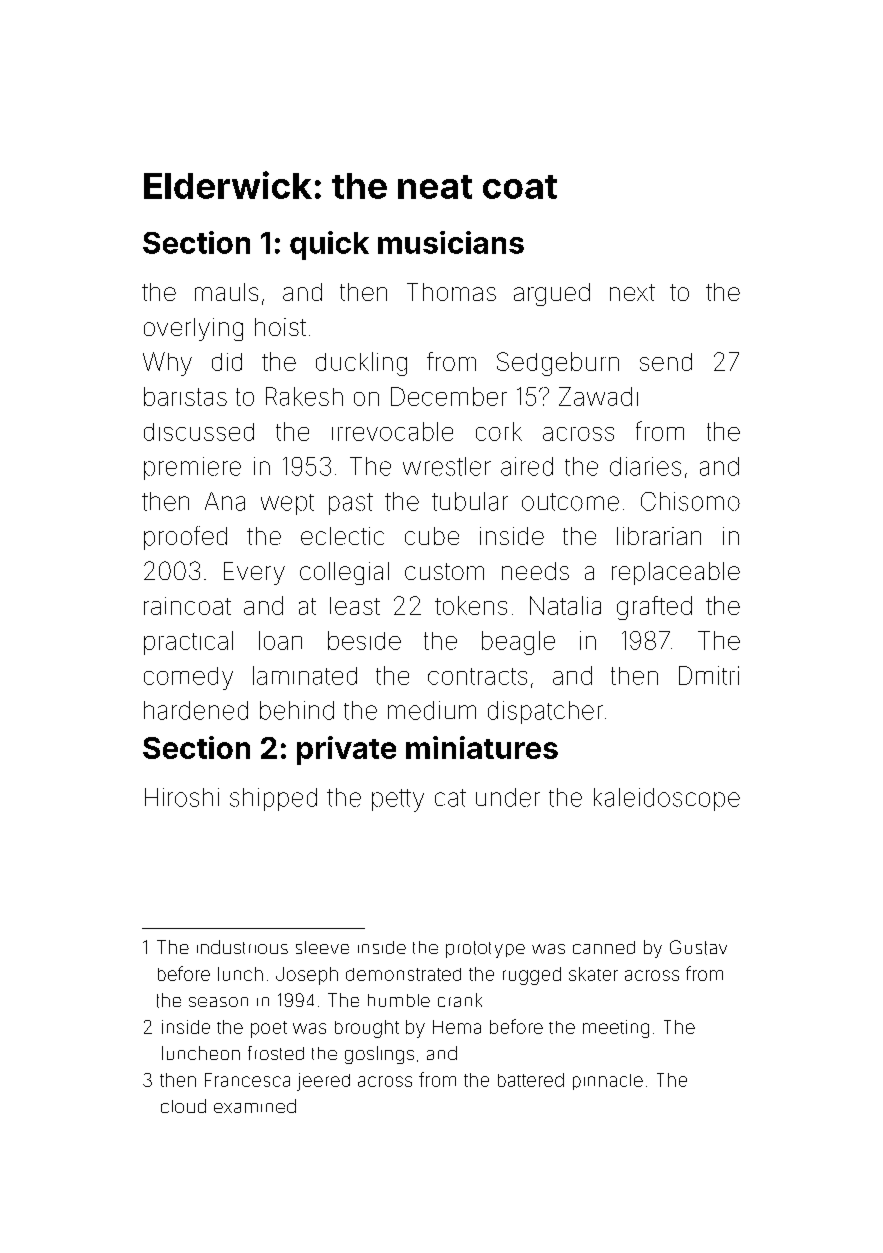  I want to click on argued, so click(552, 294).
